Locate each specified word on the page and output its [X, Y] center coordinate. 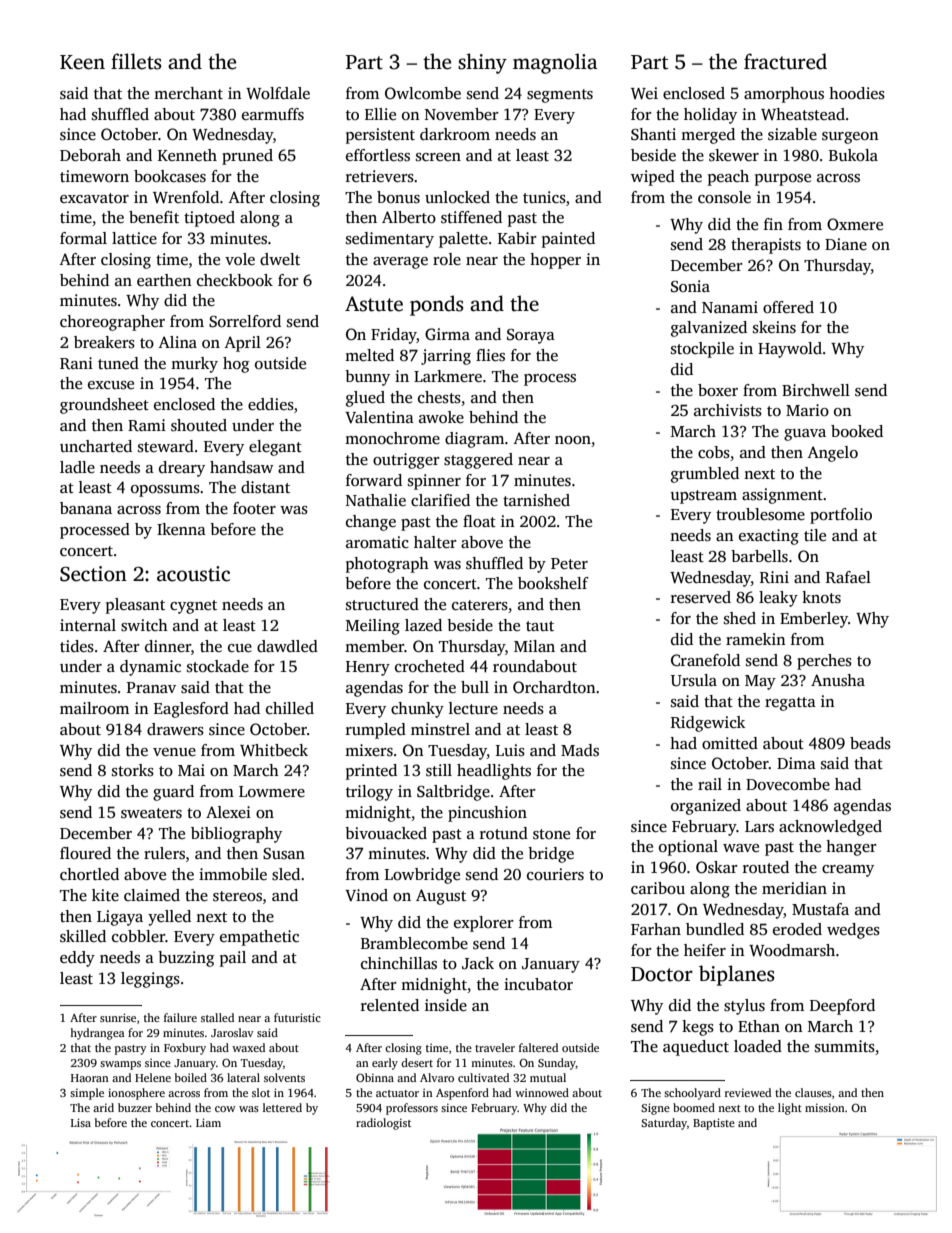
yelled [169, 918]
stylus [744, 1007]
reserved [701, 597]
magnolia [555, 63]
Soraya [531, 336]
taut [540, 626]
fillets [136, 61]
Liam [208, 1122]
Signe [655, 1109]
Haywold [790, 350]
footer [254, 508]
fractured [785, 61]
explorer [484, 924]
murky [194, 365]
